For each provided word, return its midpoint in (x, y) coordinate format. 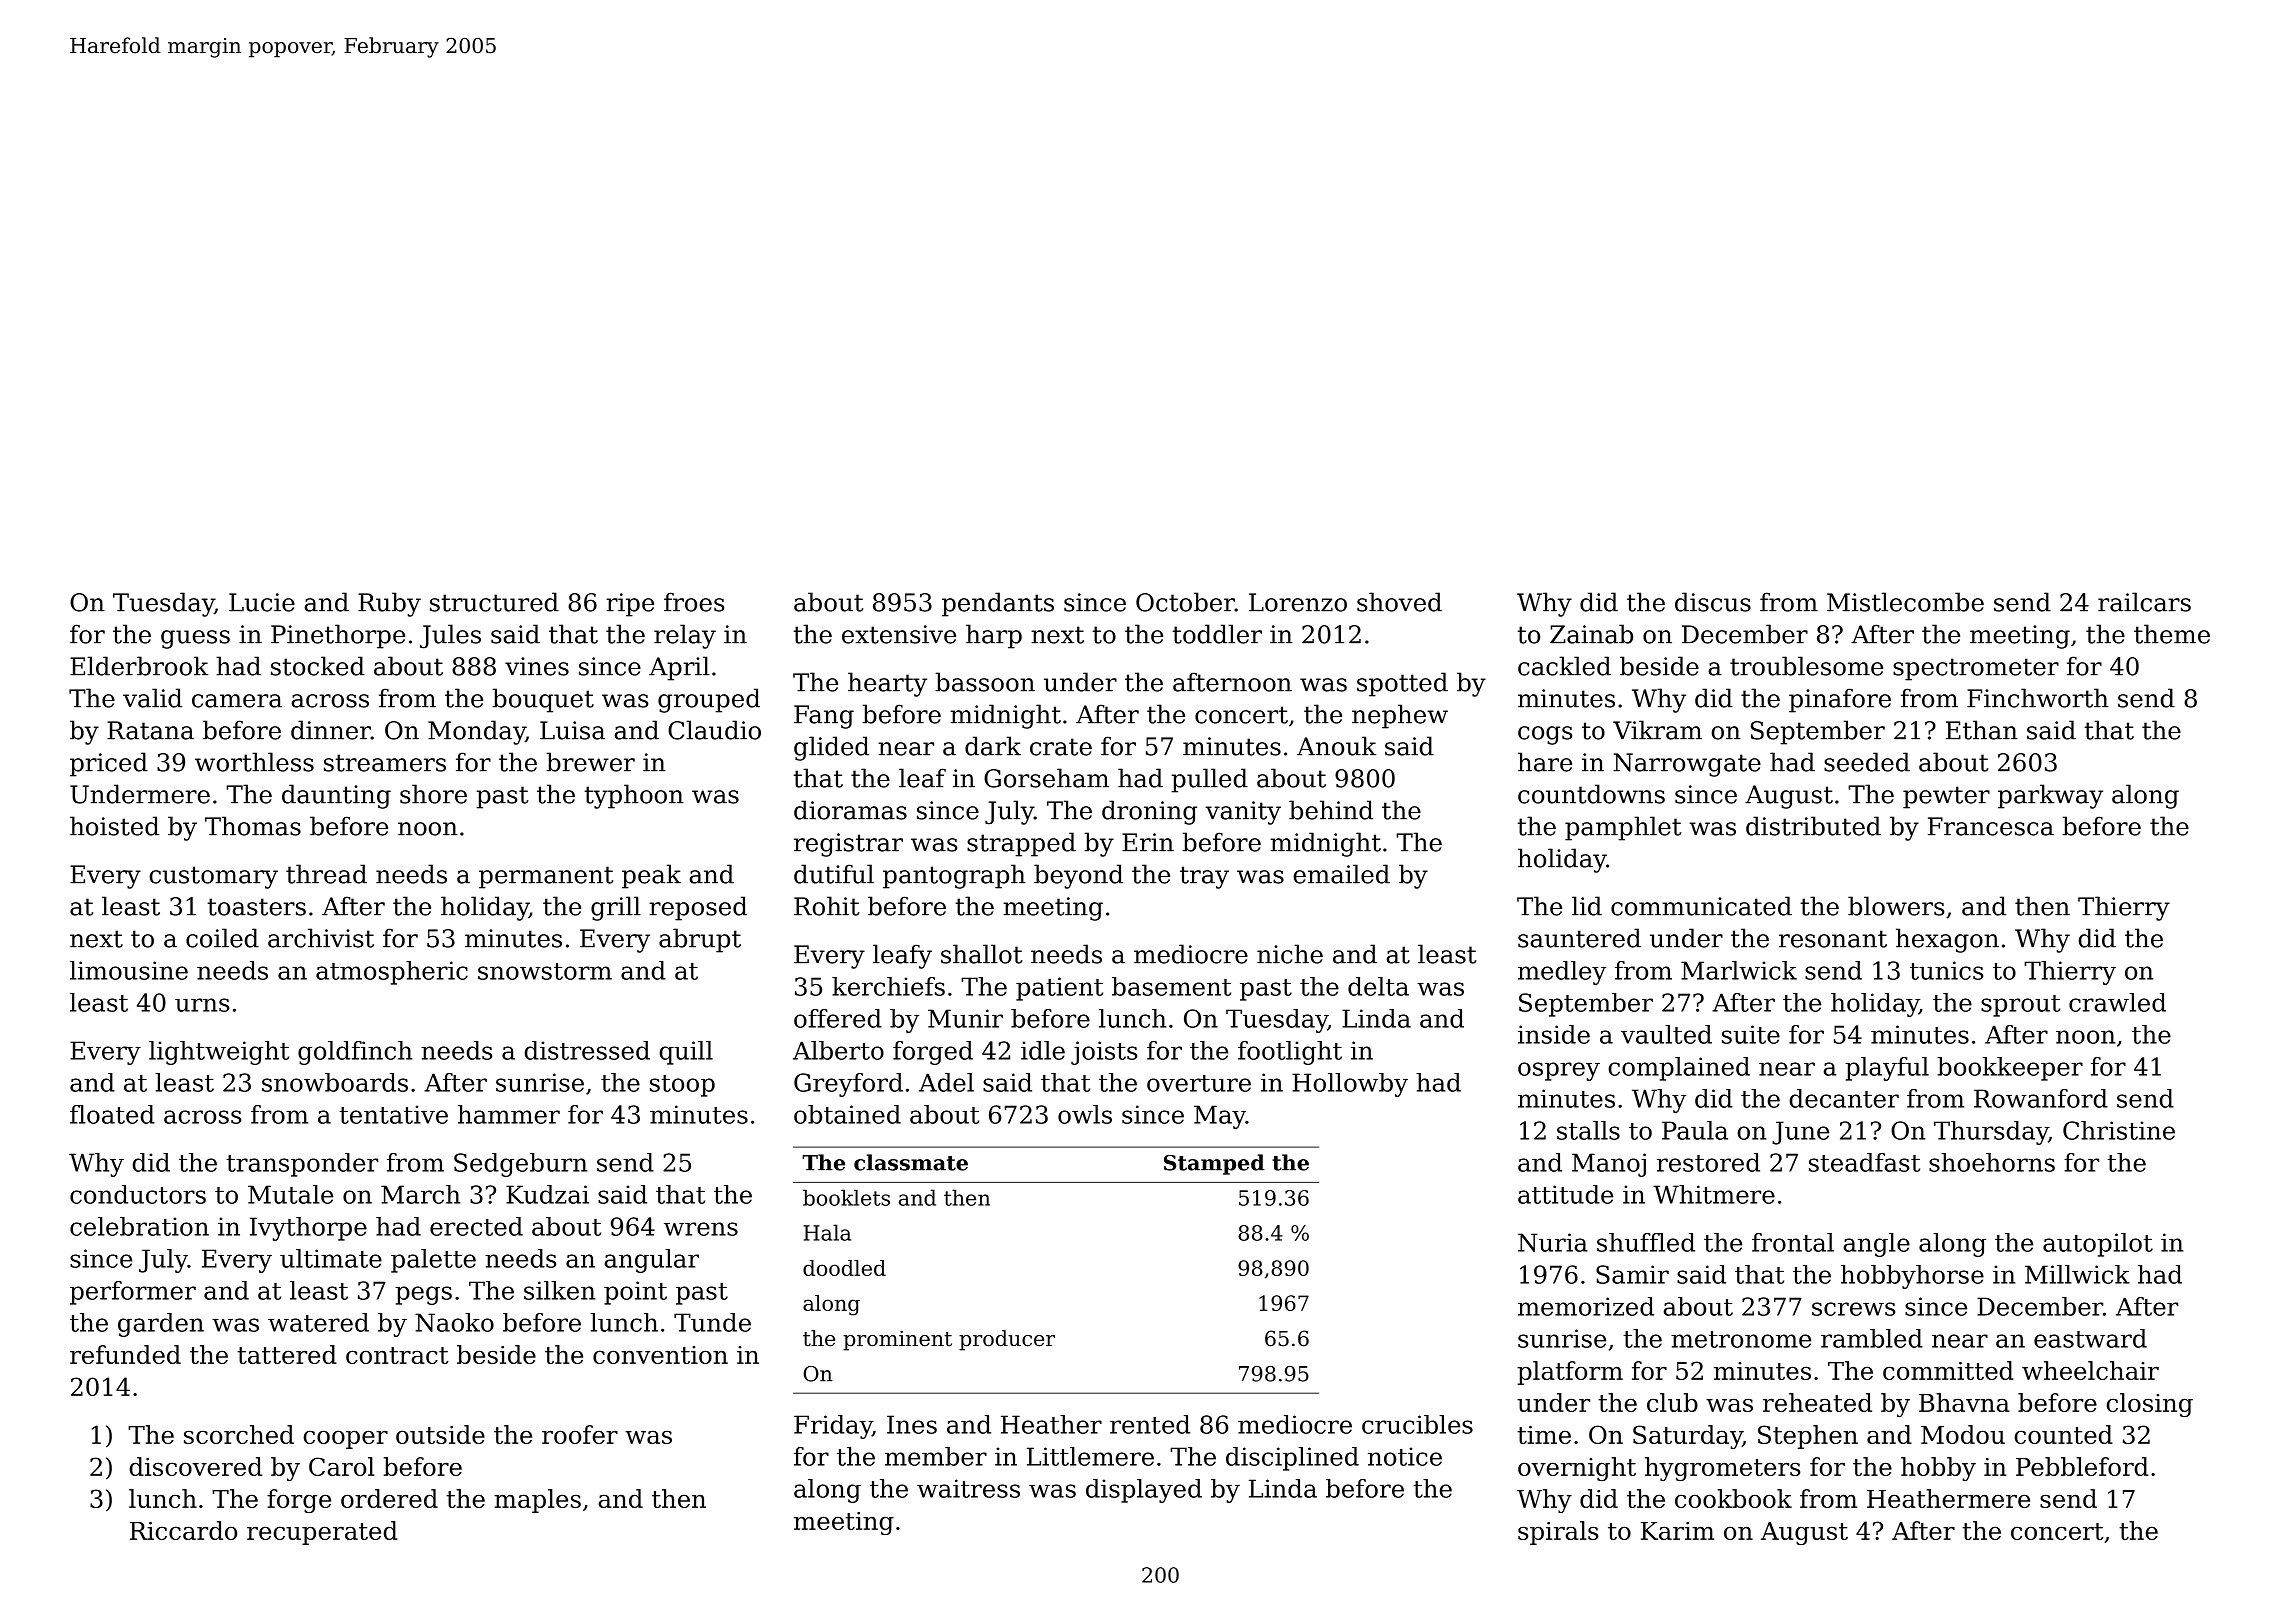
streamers (385, 763)
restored (1708, 1162)
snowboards (335, 1082)
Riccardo (183, 1530)
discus (1713, 602)
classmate (911, 1162)
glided (831, 748)
